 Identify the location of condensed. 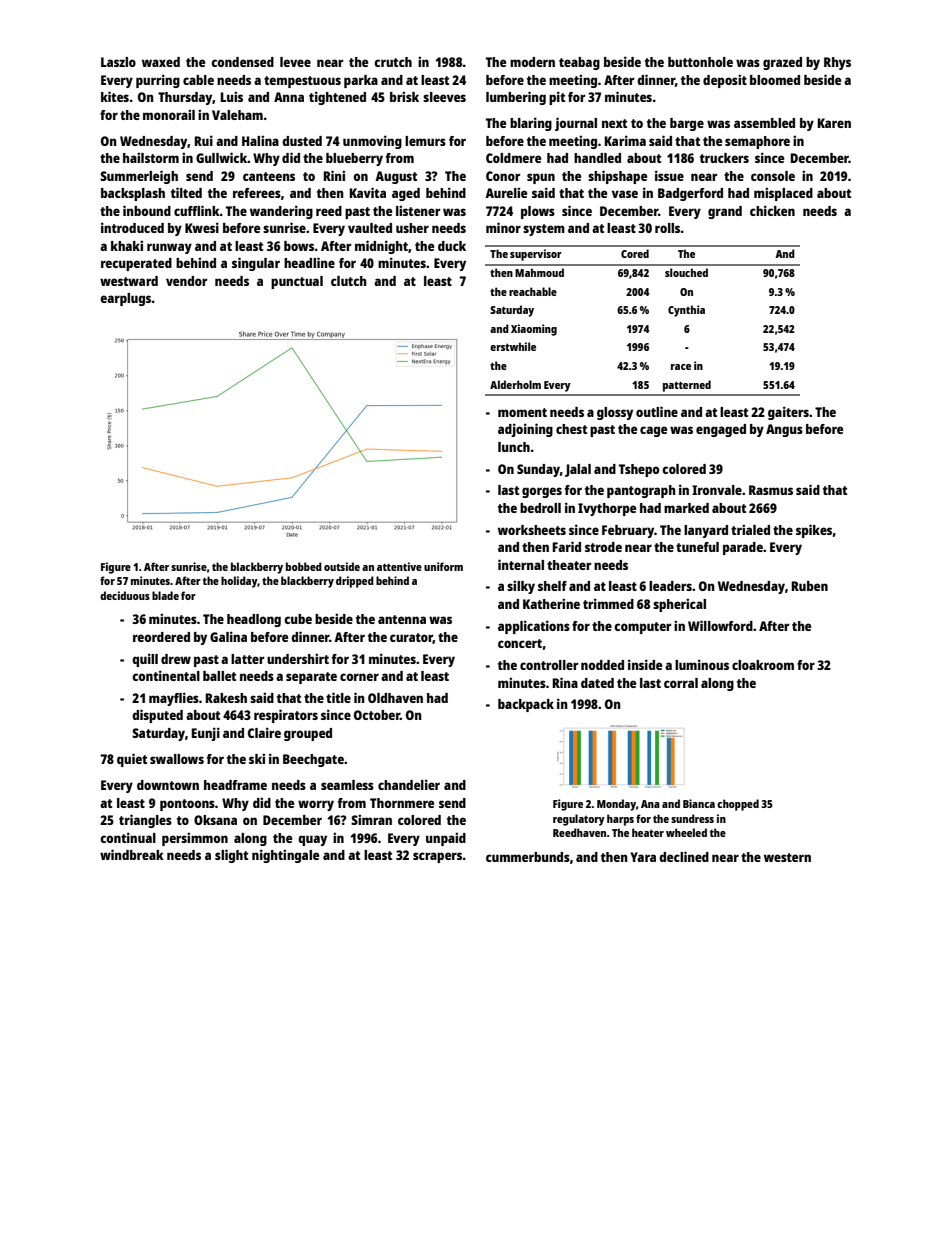
(242, 62).
